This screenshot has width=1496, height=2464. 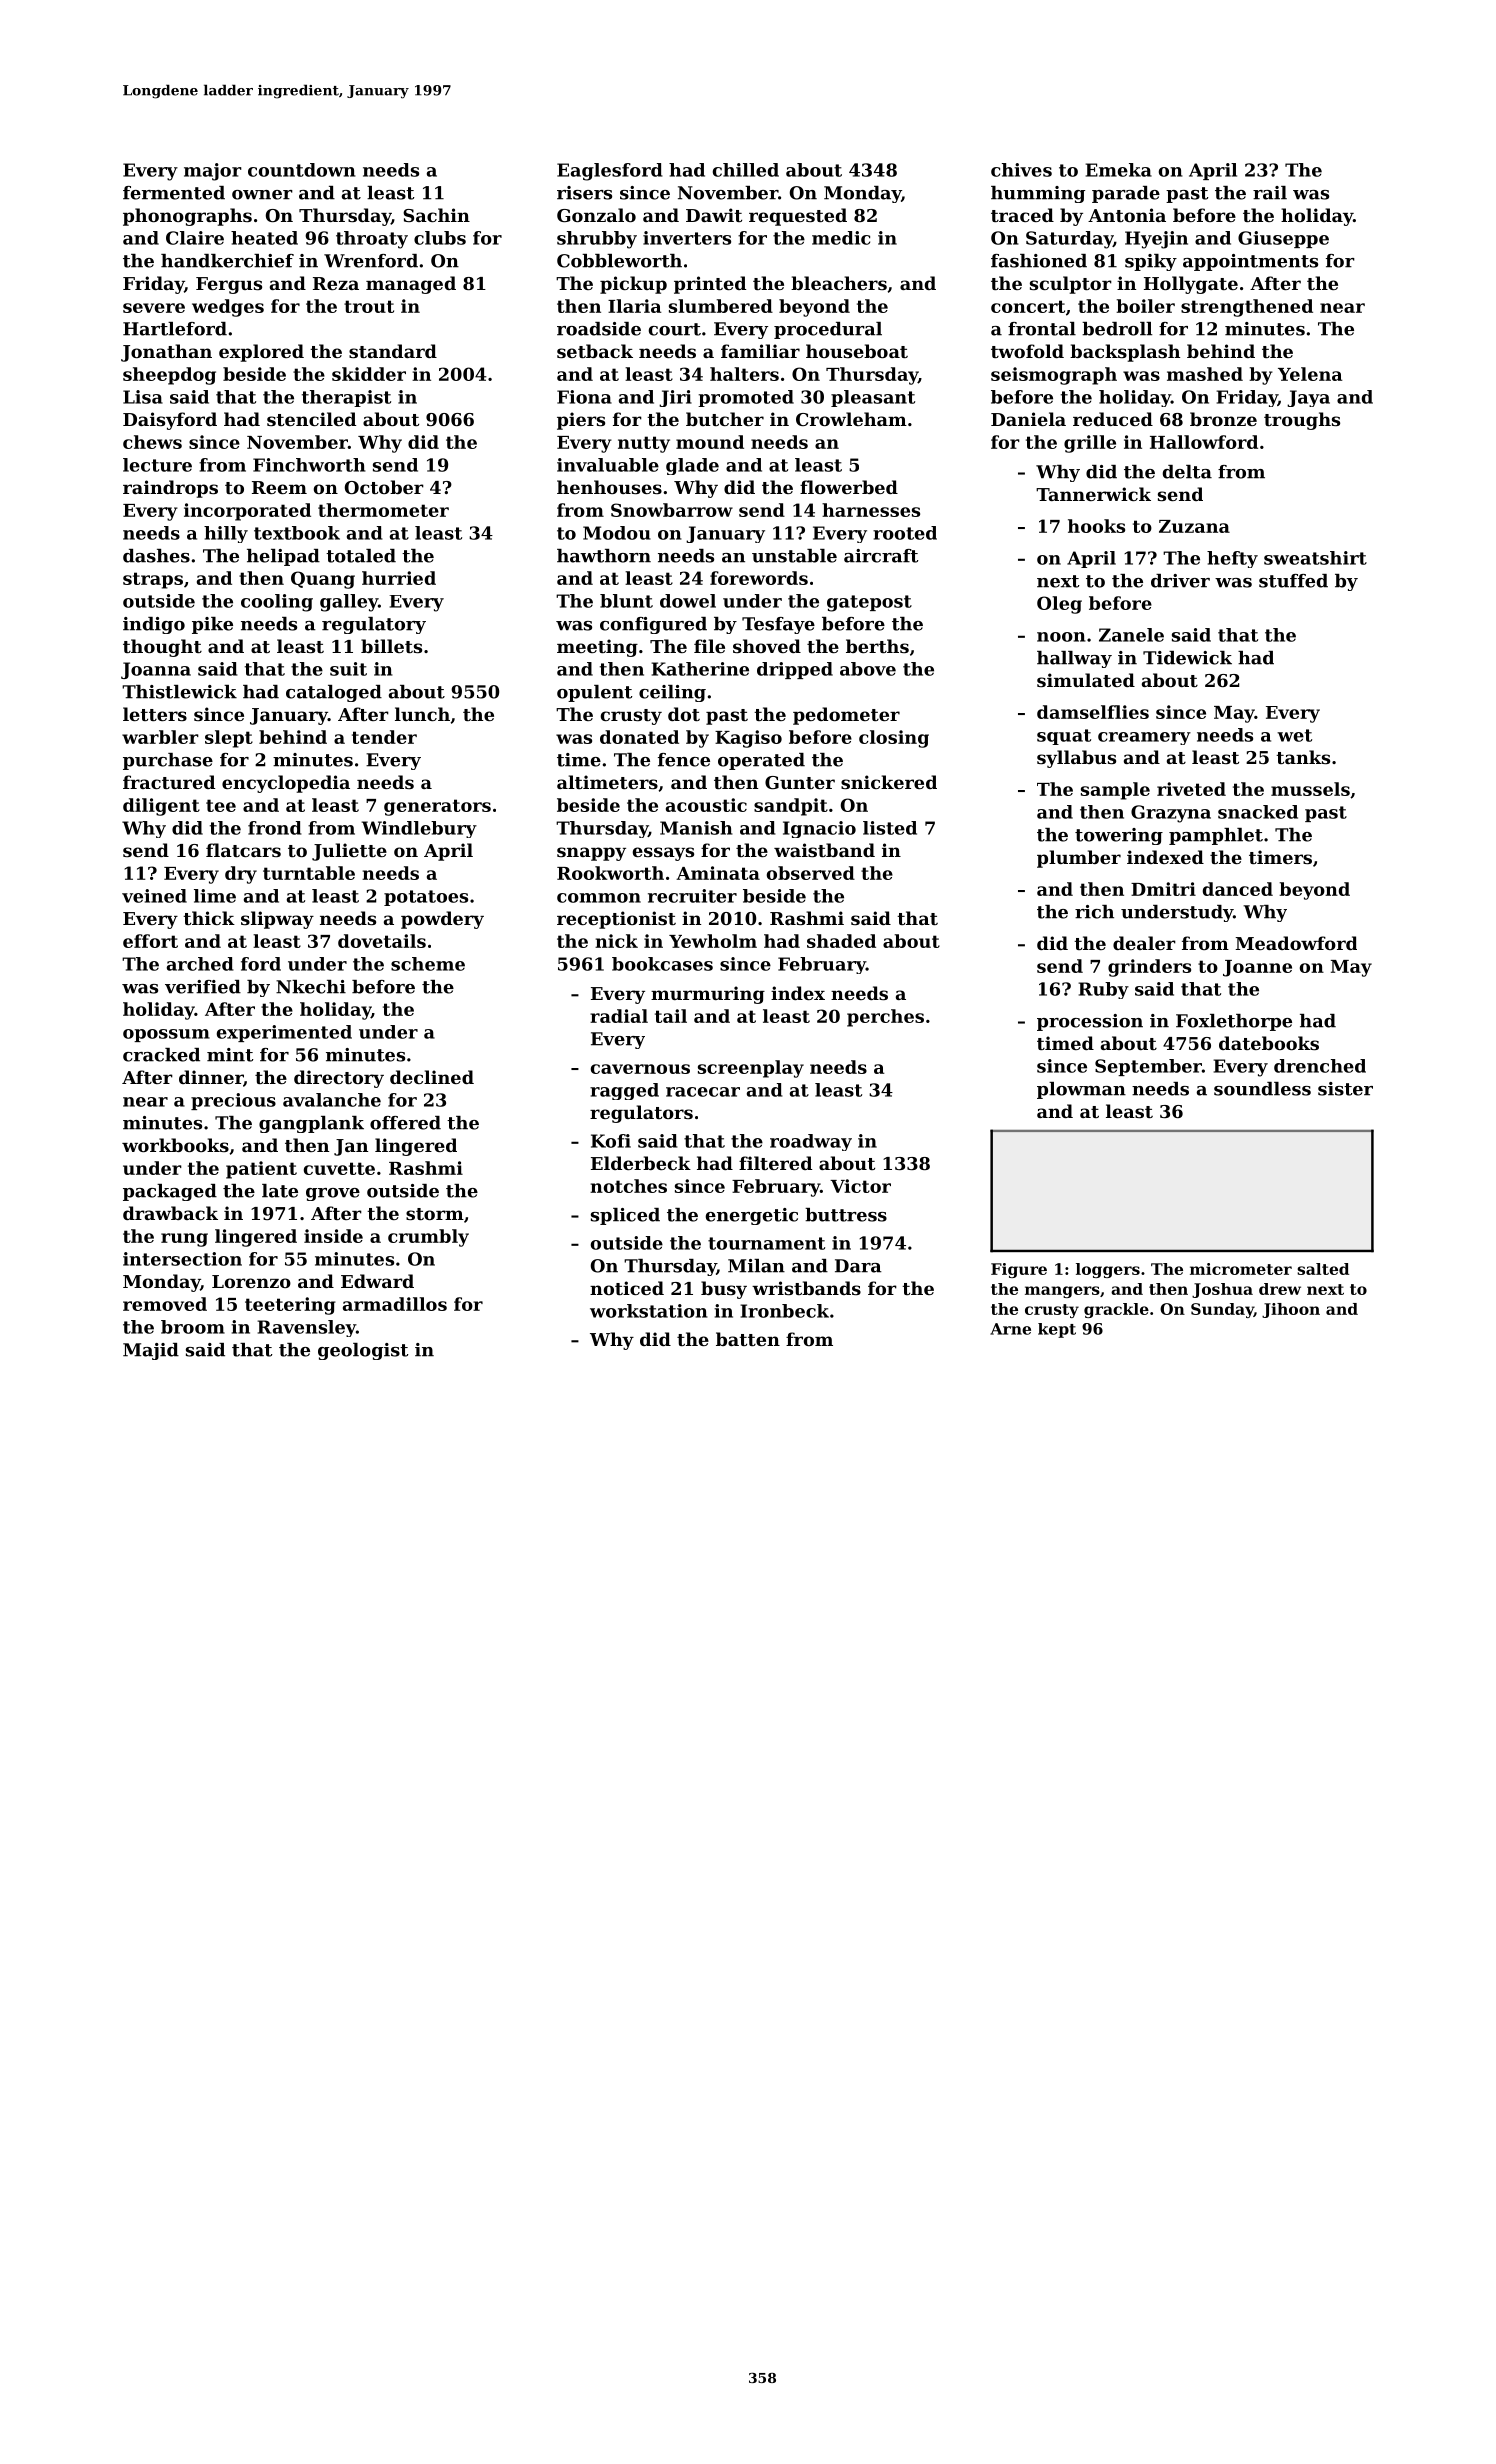 I want to click on rail, so click(x=1270, y=193).
